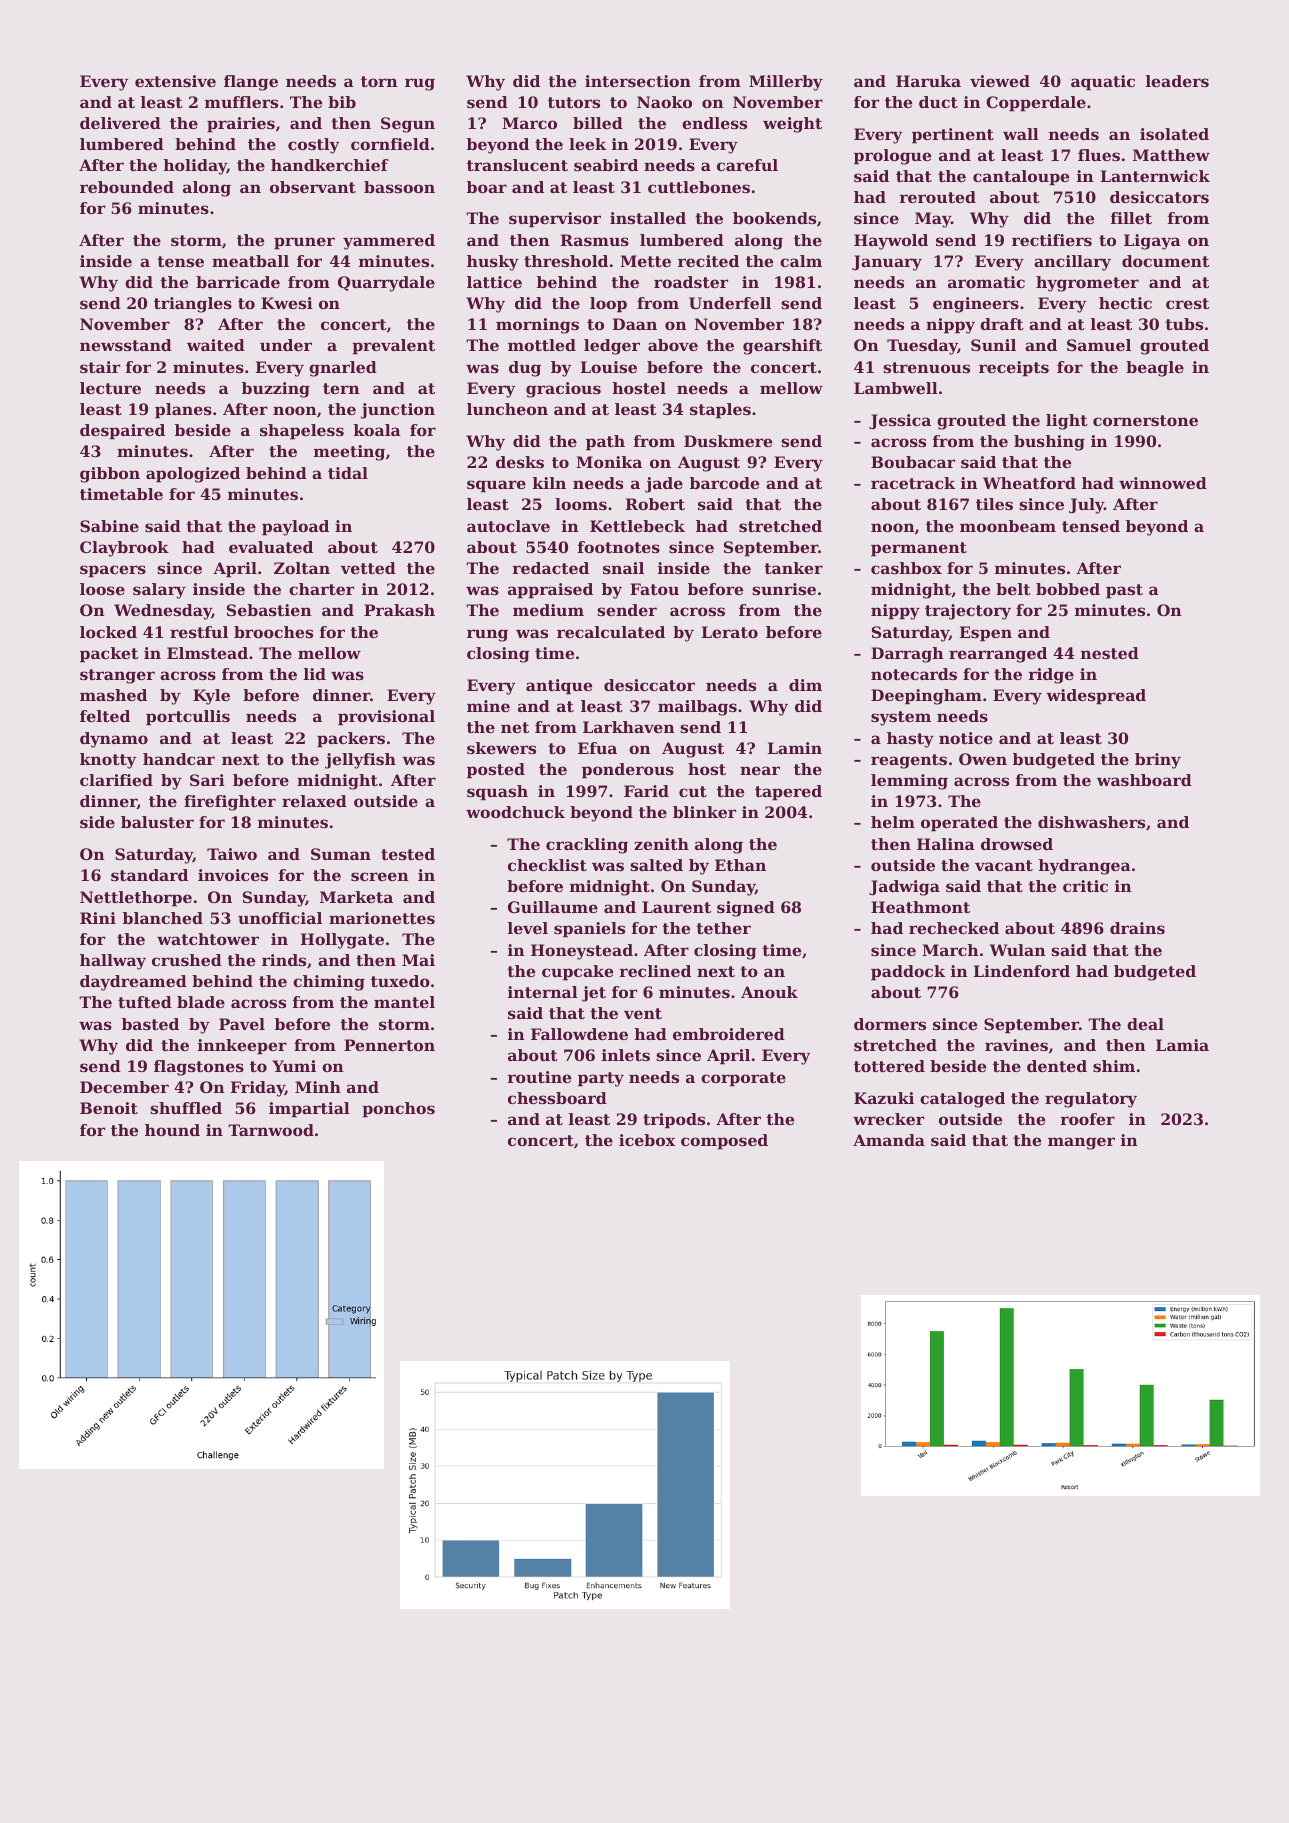 The image size is (1289, 1823). Describe the element at coordinates (728, 441) in the screenshot. I see `Duskmere` at that location.
